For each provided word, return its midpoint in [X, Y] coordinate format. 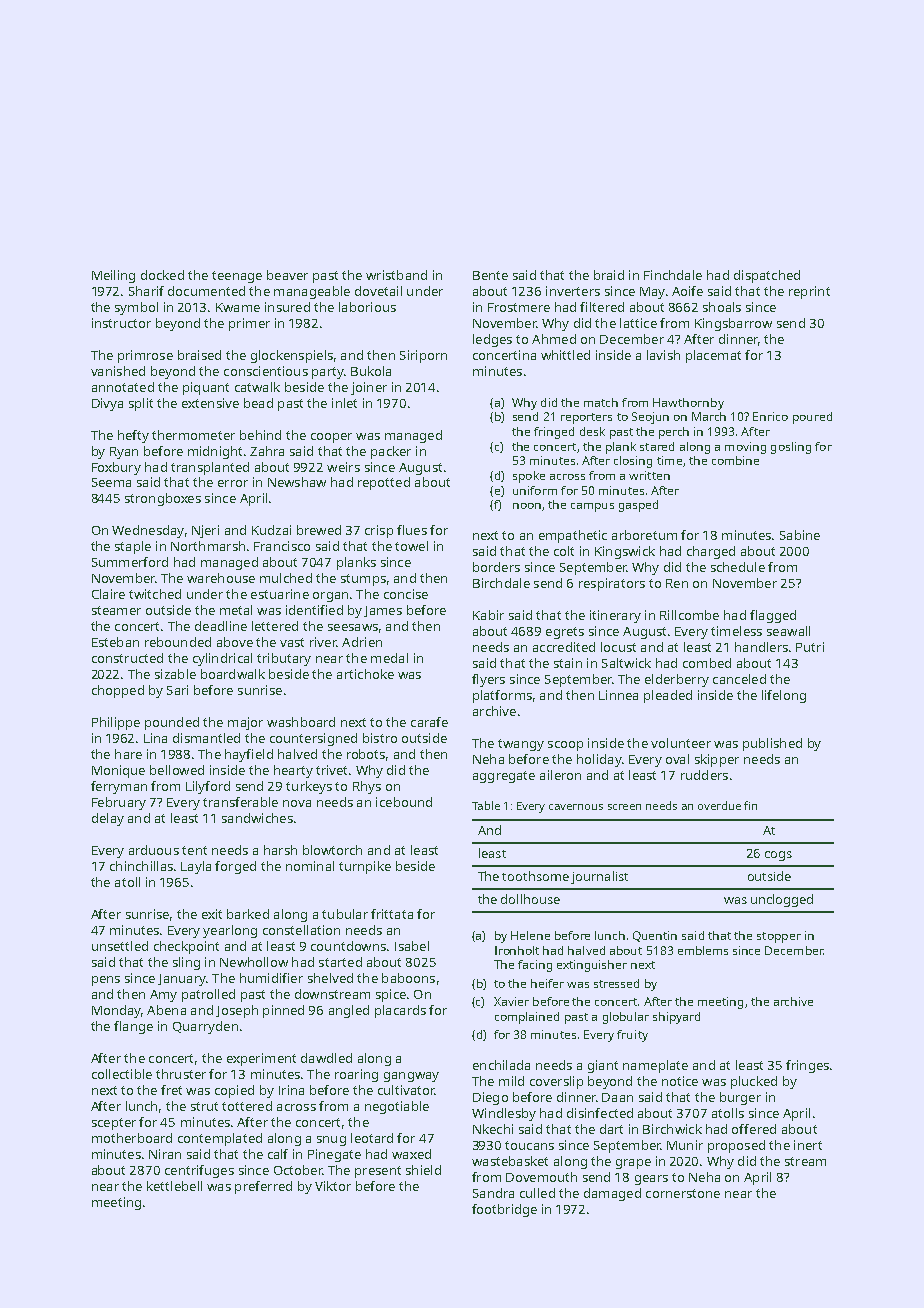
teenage [237, 277]
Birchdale [501, 583]
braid [609, 275]
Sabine [800, 535]
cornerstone [683, 1193]
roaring [356, 1075]
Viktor [333, 1186]
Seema [111, 482]
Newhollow [254, 962]
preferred [263, 1187]
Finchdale [673, 275]
